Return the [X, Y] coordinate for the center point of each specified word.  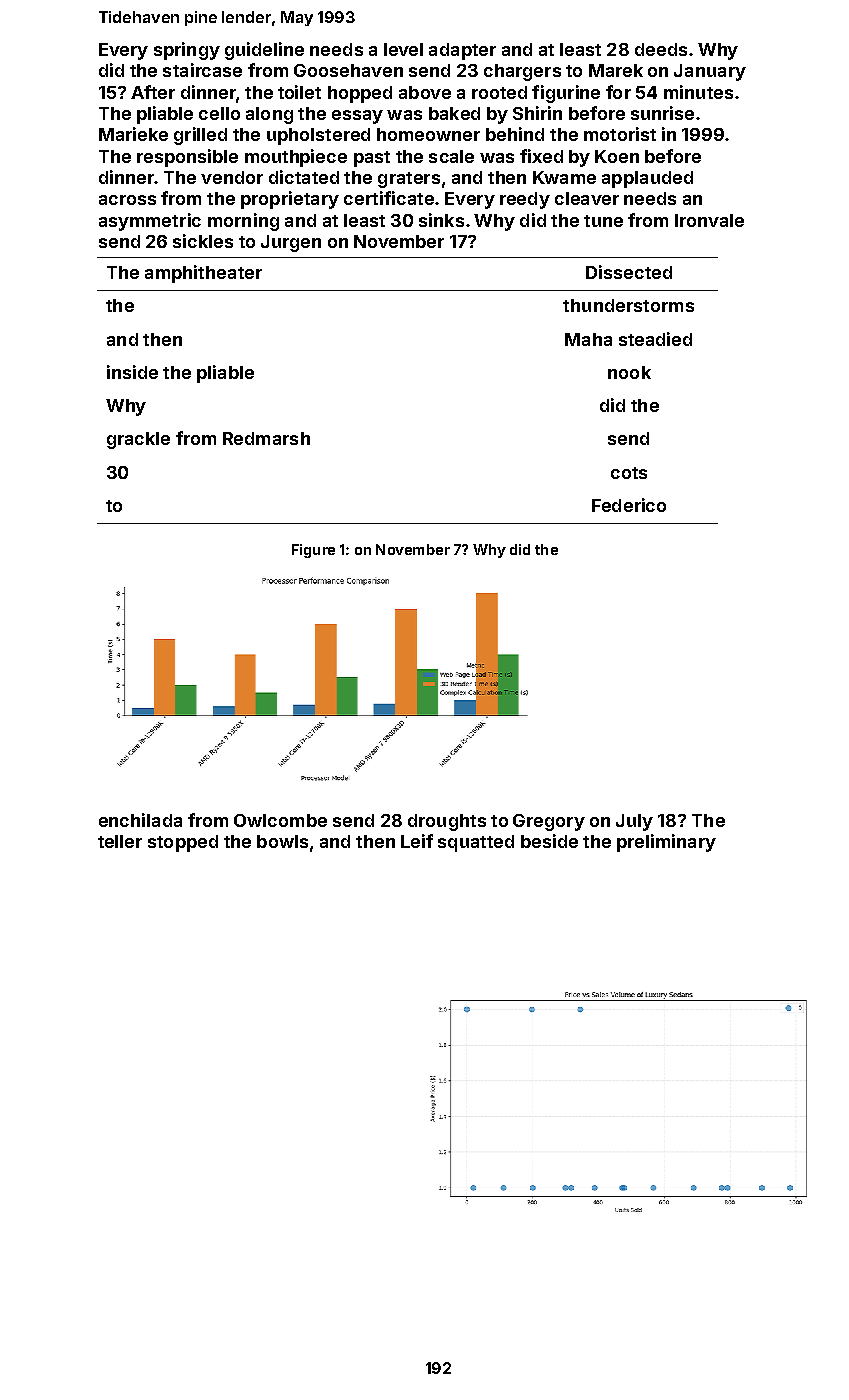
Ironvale [709, 220]
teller [120, 841]
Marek [616, 70]
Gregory [549, 822]
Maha [588, 339]
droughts [447, 822]
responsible [187, 158]
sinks [441, 220]
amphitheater [203, 274]
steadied [655, 339]
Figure [313, 551]
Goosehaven [348, 70]
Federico [629, 505]
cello [219, 113]
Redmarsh [266, 438]
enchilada [140, 820]
